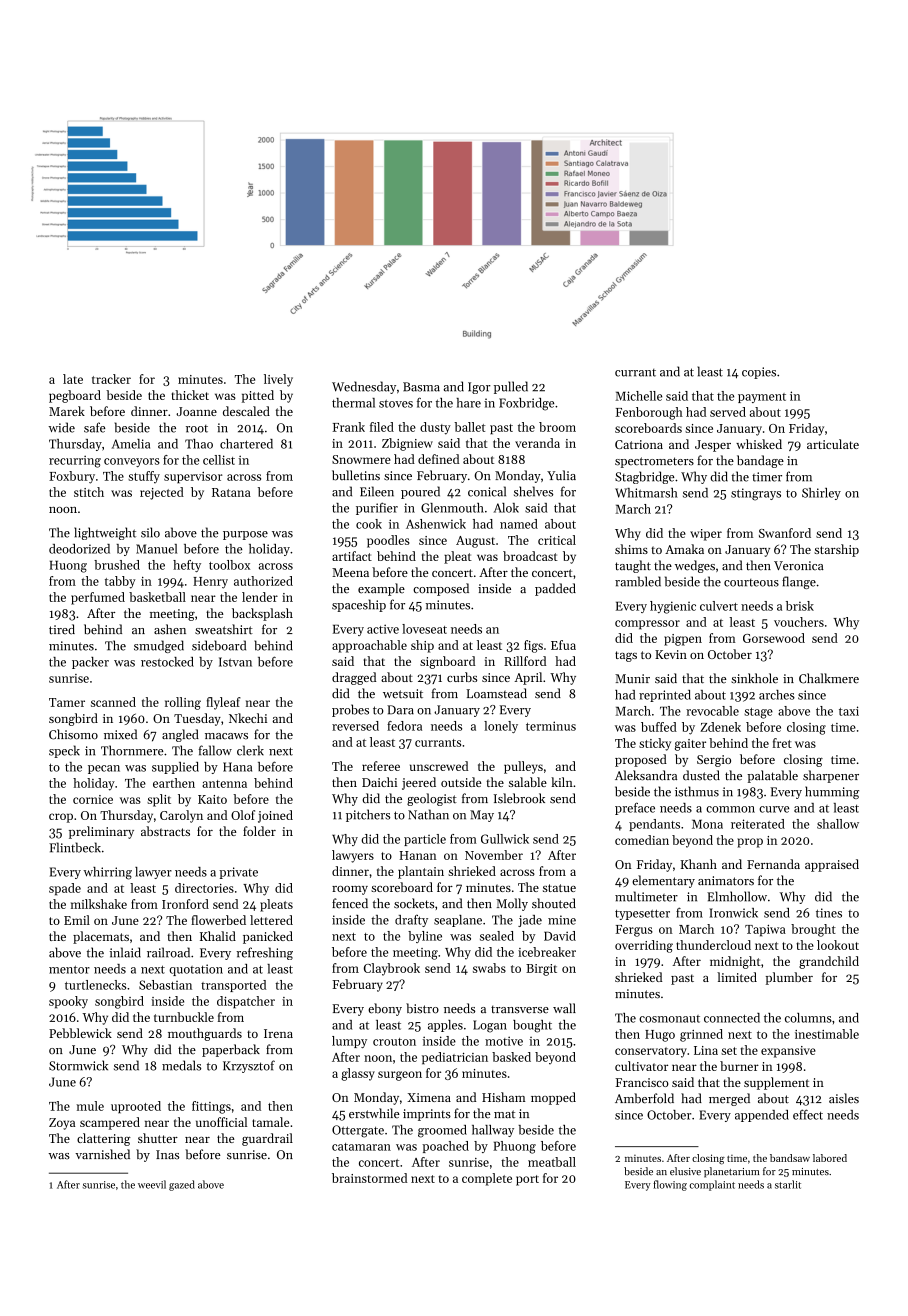 This image has width=908, height=1316. What do you see at coordinates (101, 832) in the image?
I see `preliminary` at bounding box center [101, 832].
